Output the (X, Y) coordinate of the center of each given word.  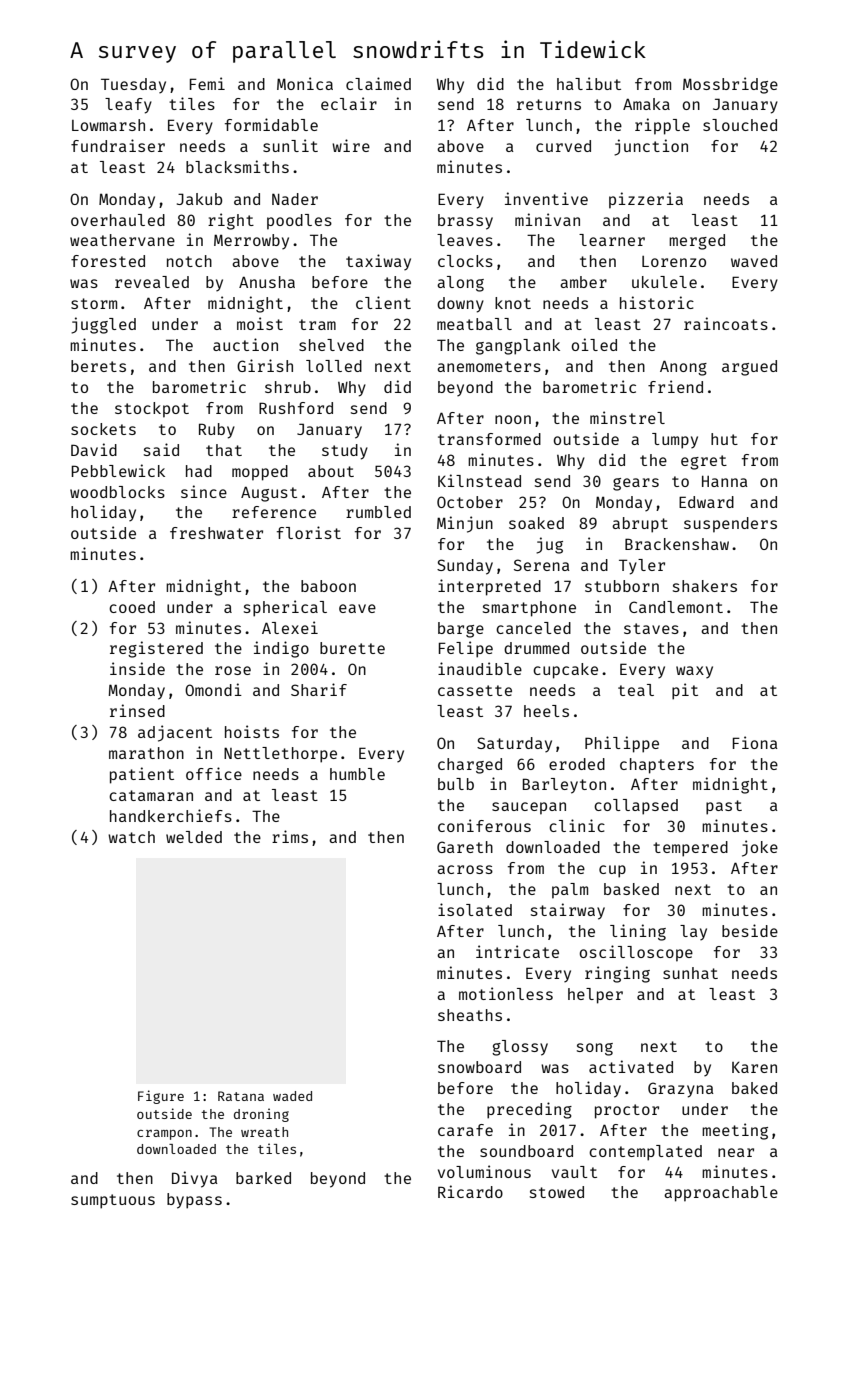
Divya (195, 1179)
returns (549, 104)
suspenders (730, 525)
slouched (740, 125)
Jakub (199, 199)
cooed (132, 607)
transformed (489, 439)
